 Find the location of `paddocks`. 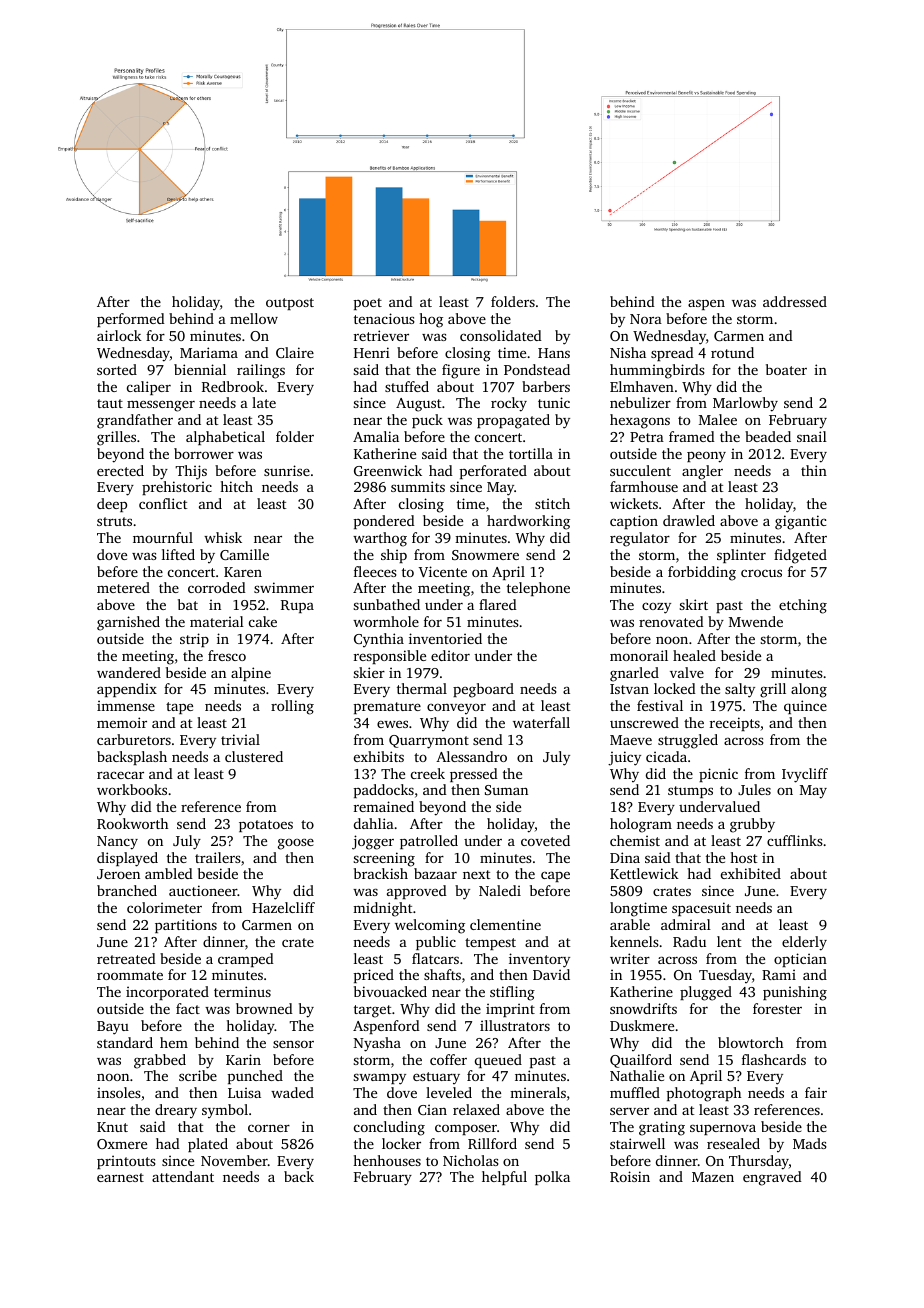

paddocks is located at coordinates (384, 791).
